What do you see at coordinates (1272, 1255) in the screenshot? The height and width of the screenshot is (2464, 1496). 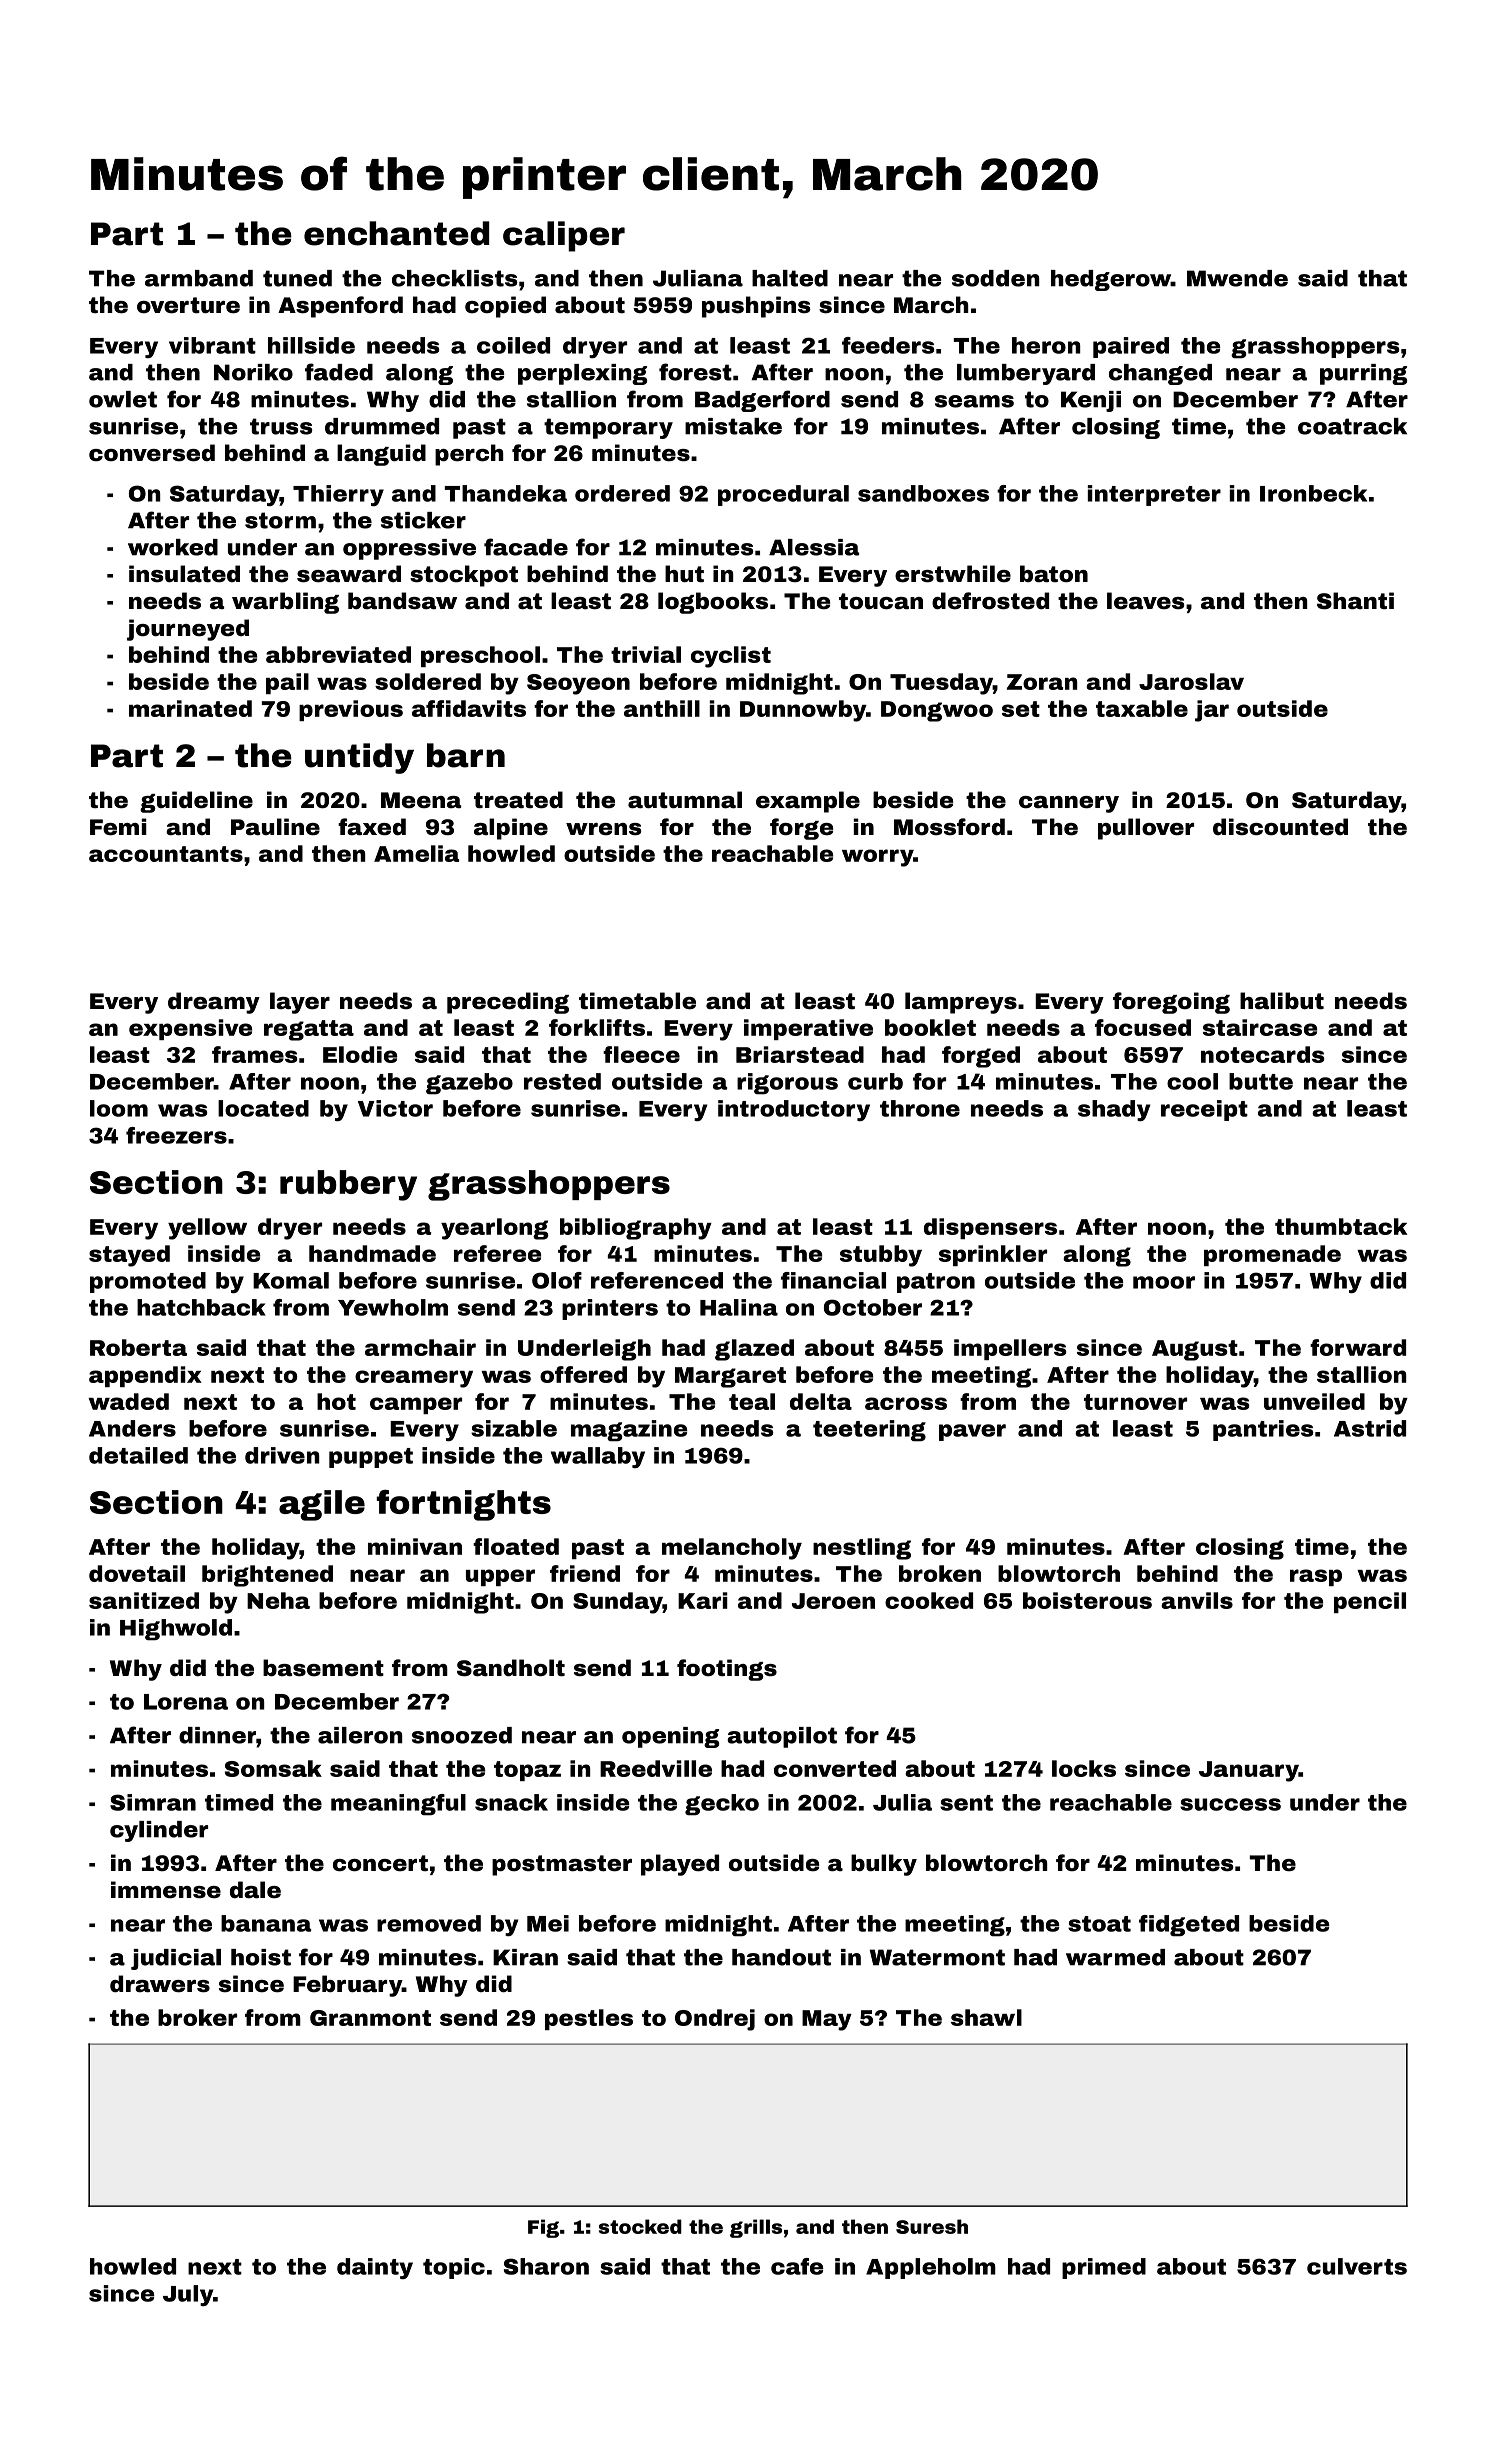 I see `promenade` at bounding box center [1272, 1255].
